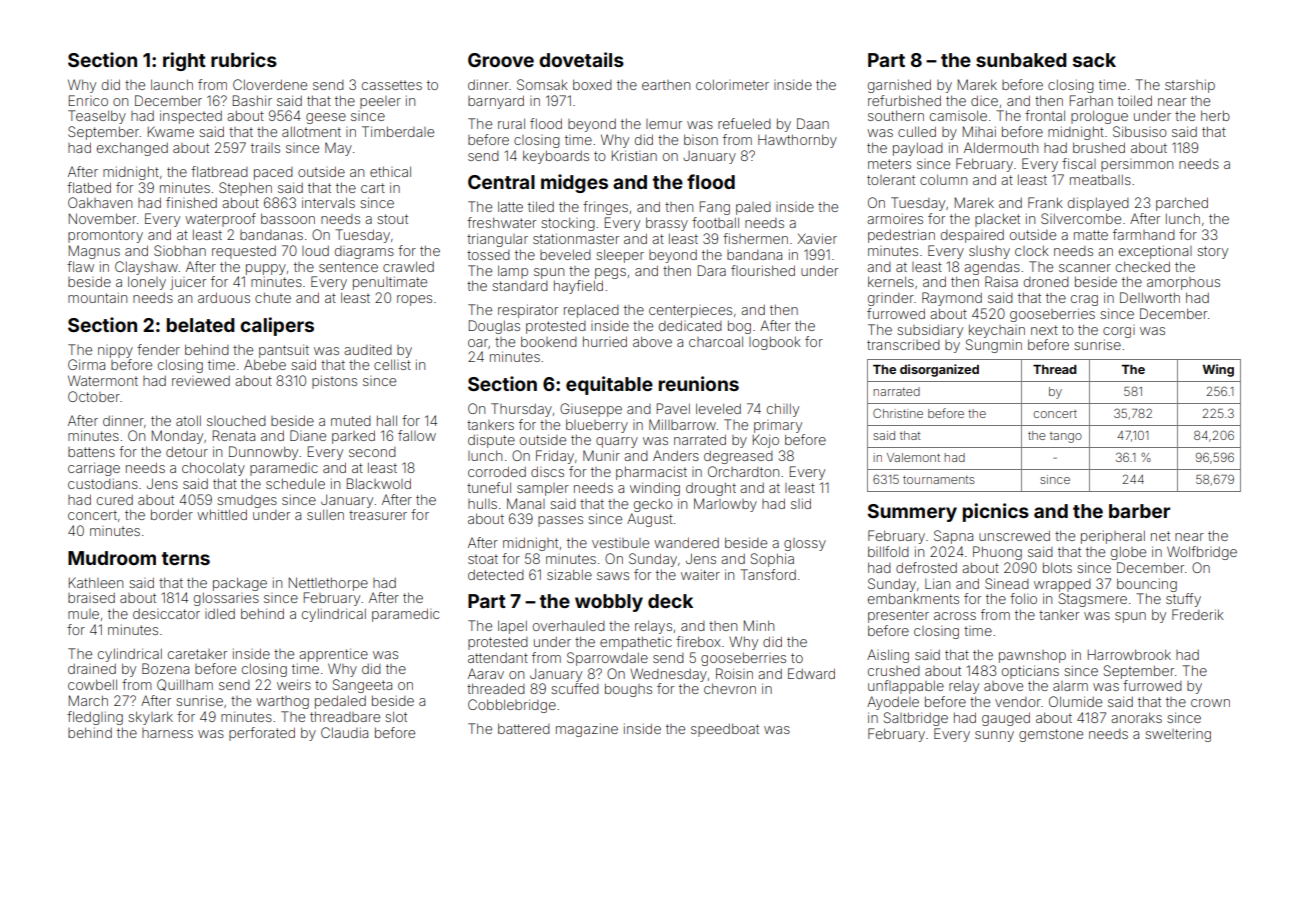 The height and width of the screenshot is (924, 1308). I want to click on wandered, so click(686, 542).
